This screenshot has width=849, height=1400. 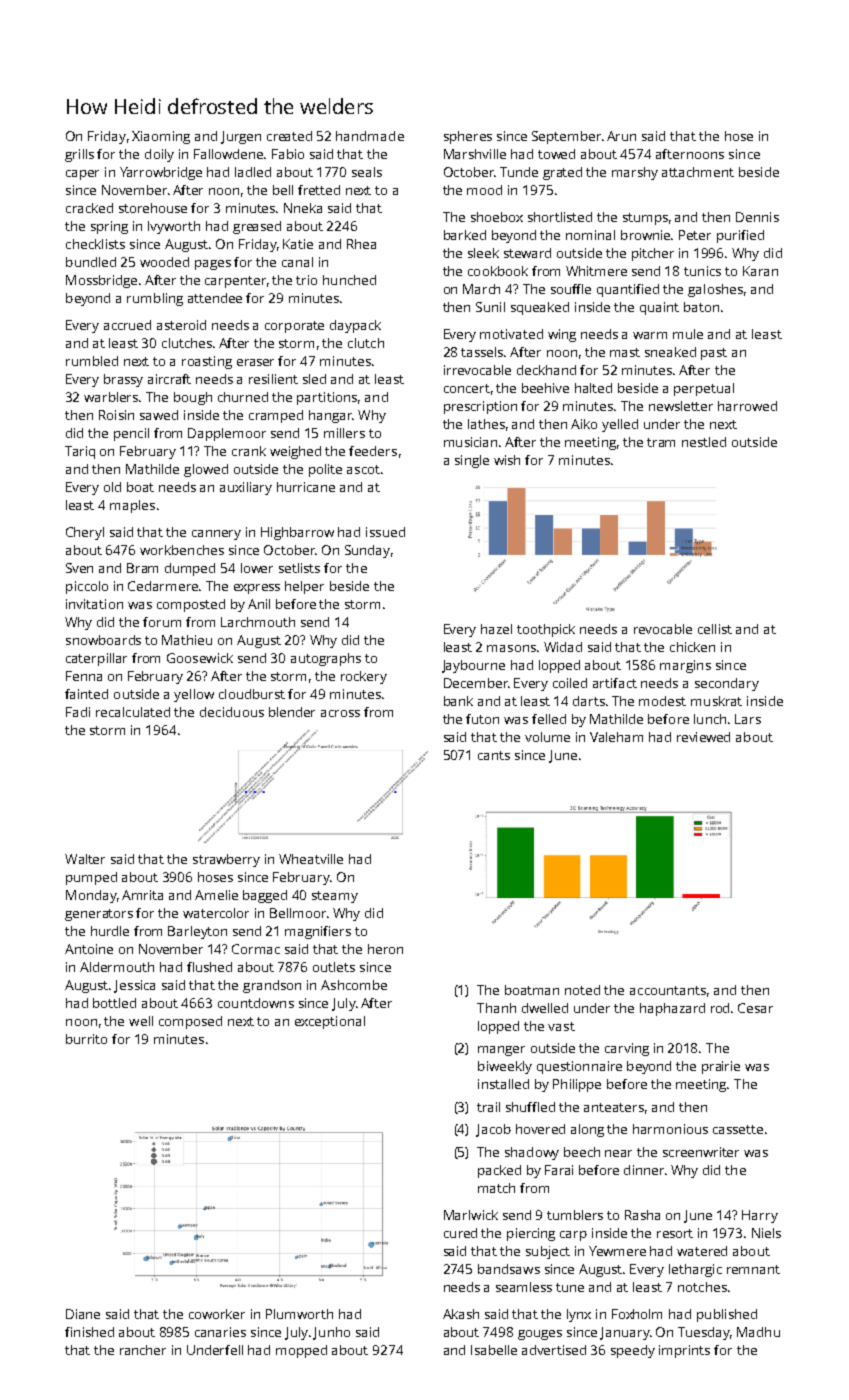 I want to click on bagged, so click(x=265, y=896).
